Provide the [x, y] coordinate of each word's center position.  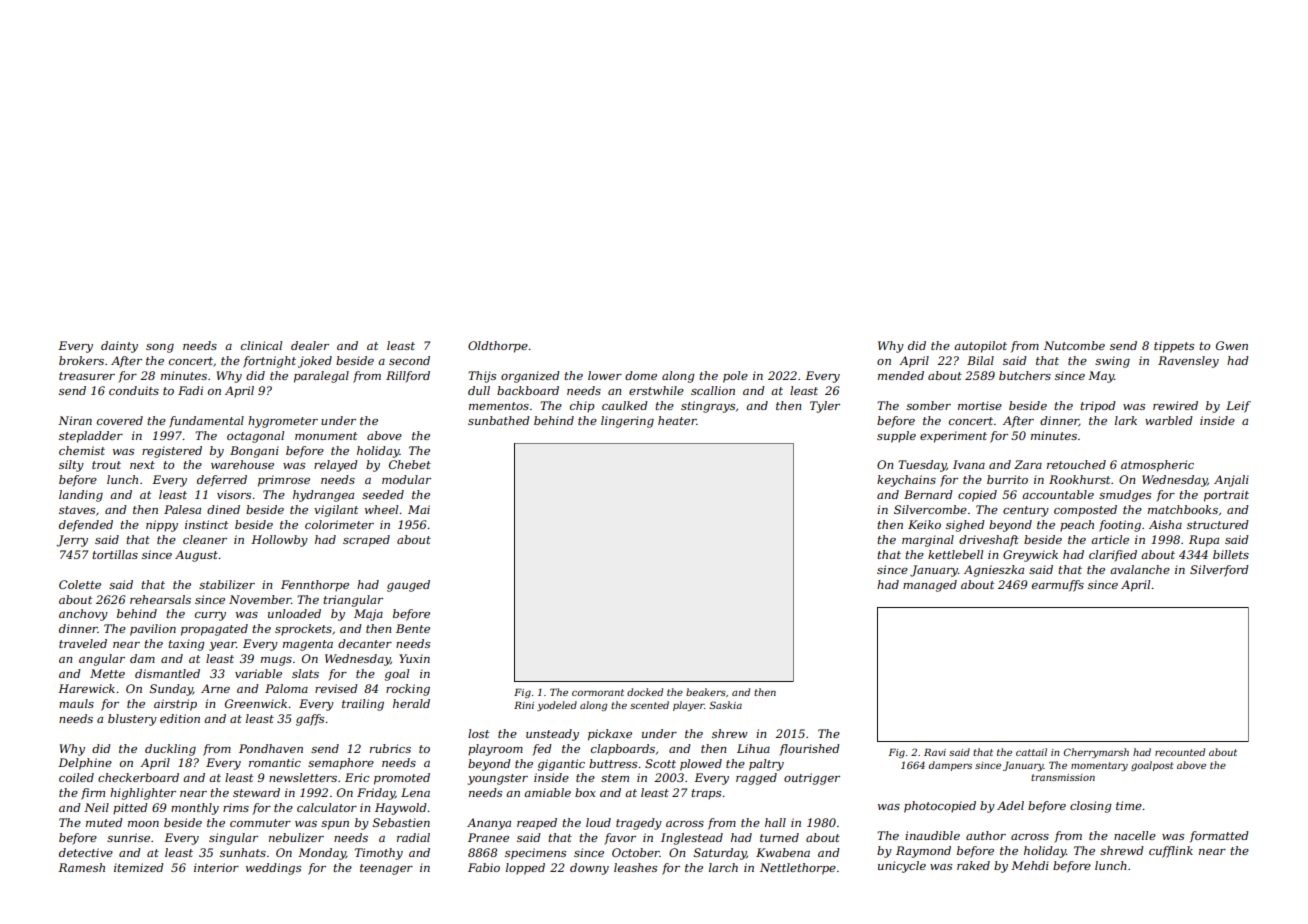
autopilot [980, 347]
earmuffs [1058, 586]
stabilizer [227, 584]
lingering [627, 422]
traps [706, 794]
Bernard [928, 494]
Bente [413, 628]
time [1129, 805]
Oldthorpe [498, 347]
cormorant [598, 692]
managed [930, 586]
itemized [139, 867]
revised [336, 688]
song [160, 348]
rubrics [390, 748]
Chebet [410, 464]
